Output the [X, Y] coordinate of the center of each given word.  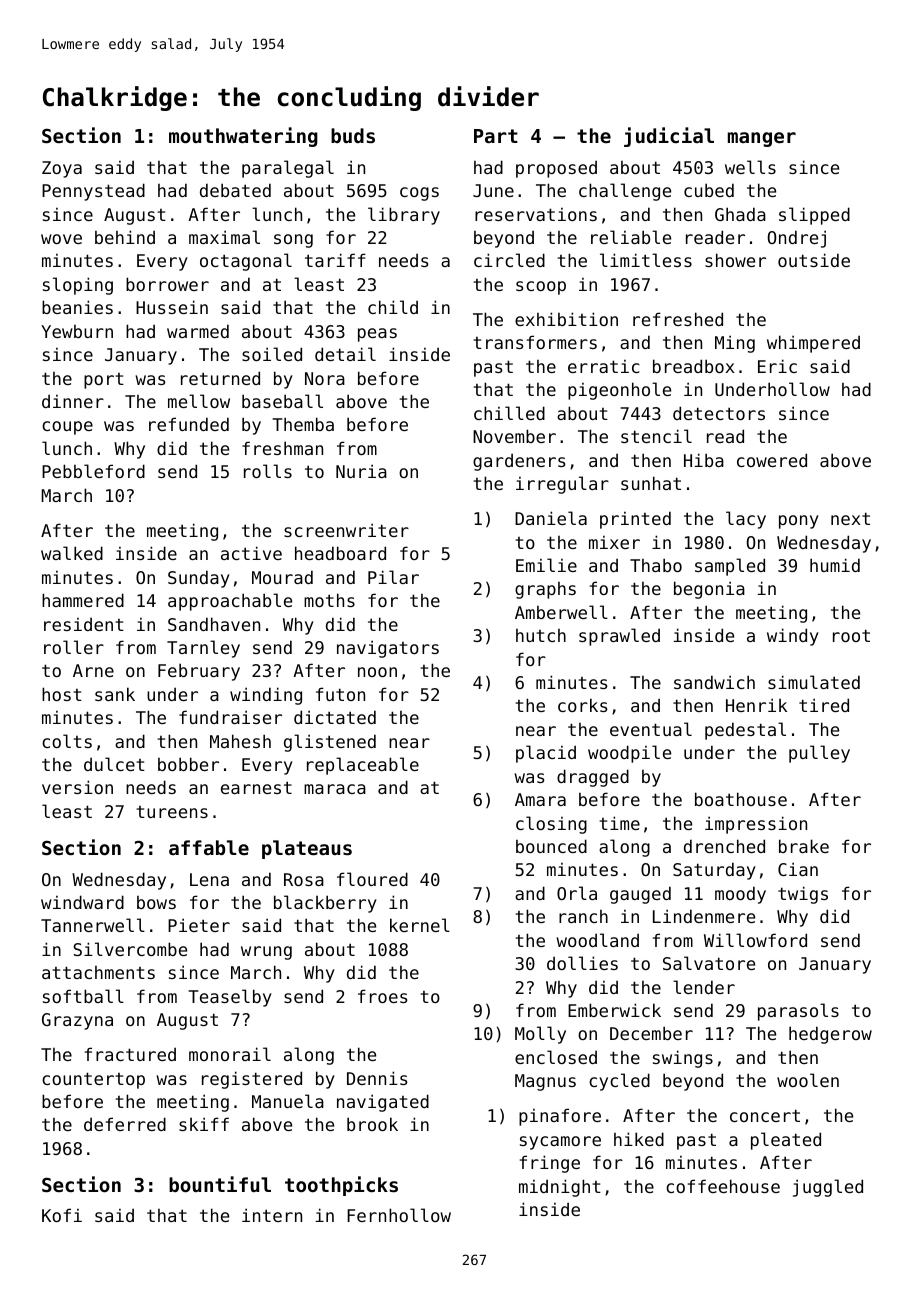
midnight [560, 1188]
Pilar [393, 577]
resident [84, 624]
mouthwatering [243, 137]
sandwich [714, 682]
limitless [646, 260]
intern [272, 1215]
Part [496, 136]
